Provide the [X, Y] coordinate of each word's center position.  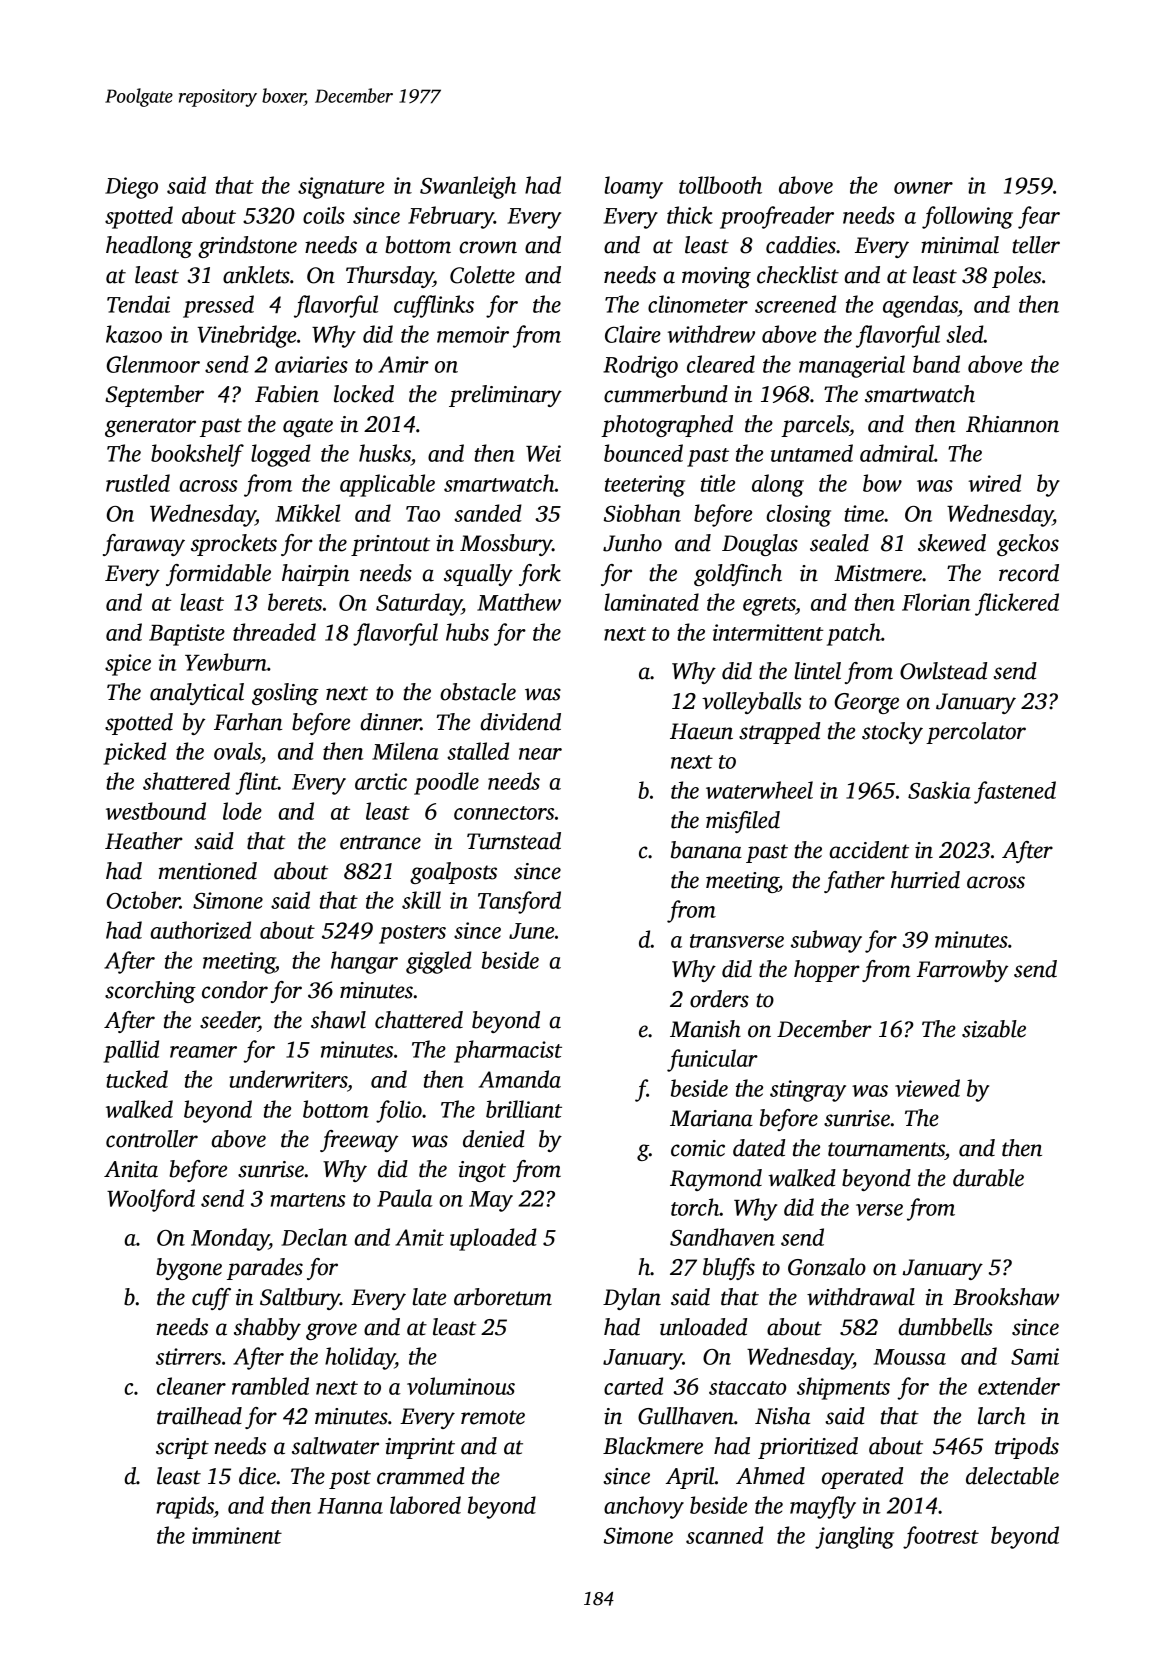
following [967, 217]
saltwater [335, 1446]
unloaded [703, 1327]
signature [341, 188]
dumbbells [945, 1327]
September [154, 396]
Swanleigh [468, 187]
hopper [827, 971]
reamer [203, 1052]
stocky [892, 733]
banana [706, 850]
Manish [705, 1029]
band [936, 364]
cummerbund [666, 394]
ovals [237, 751]
